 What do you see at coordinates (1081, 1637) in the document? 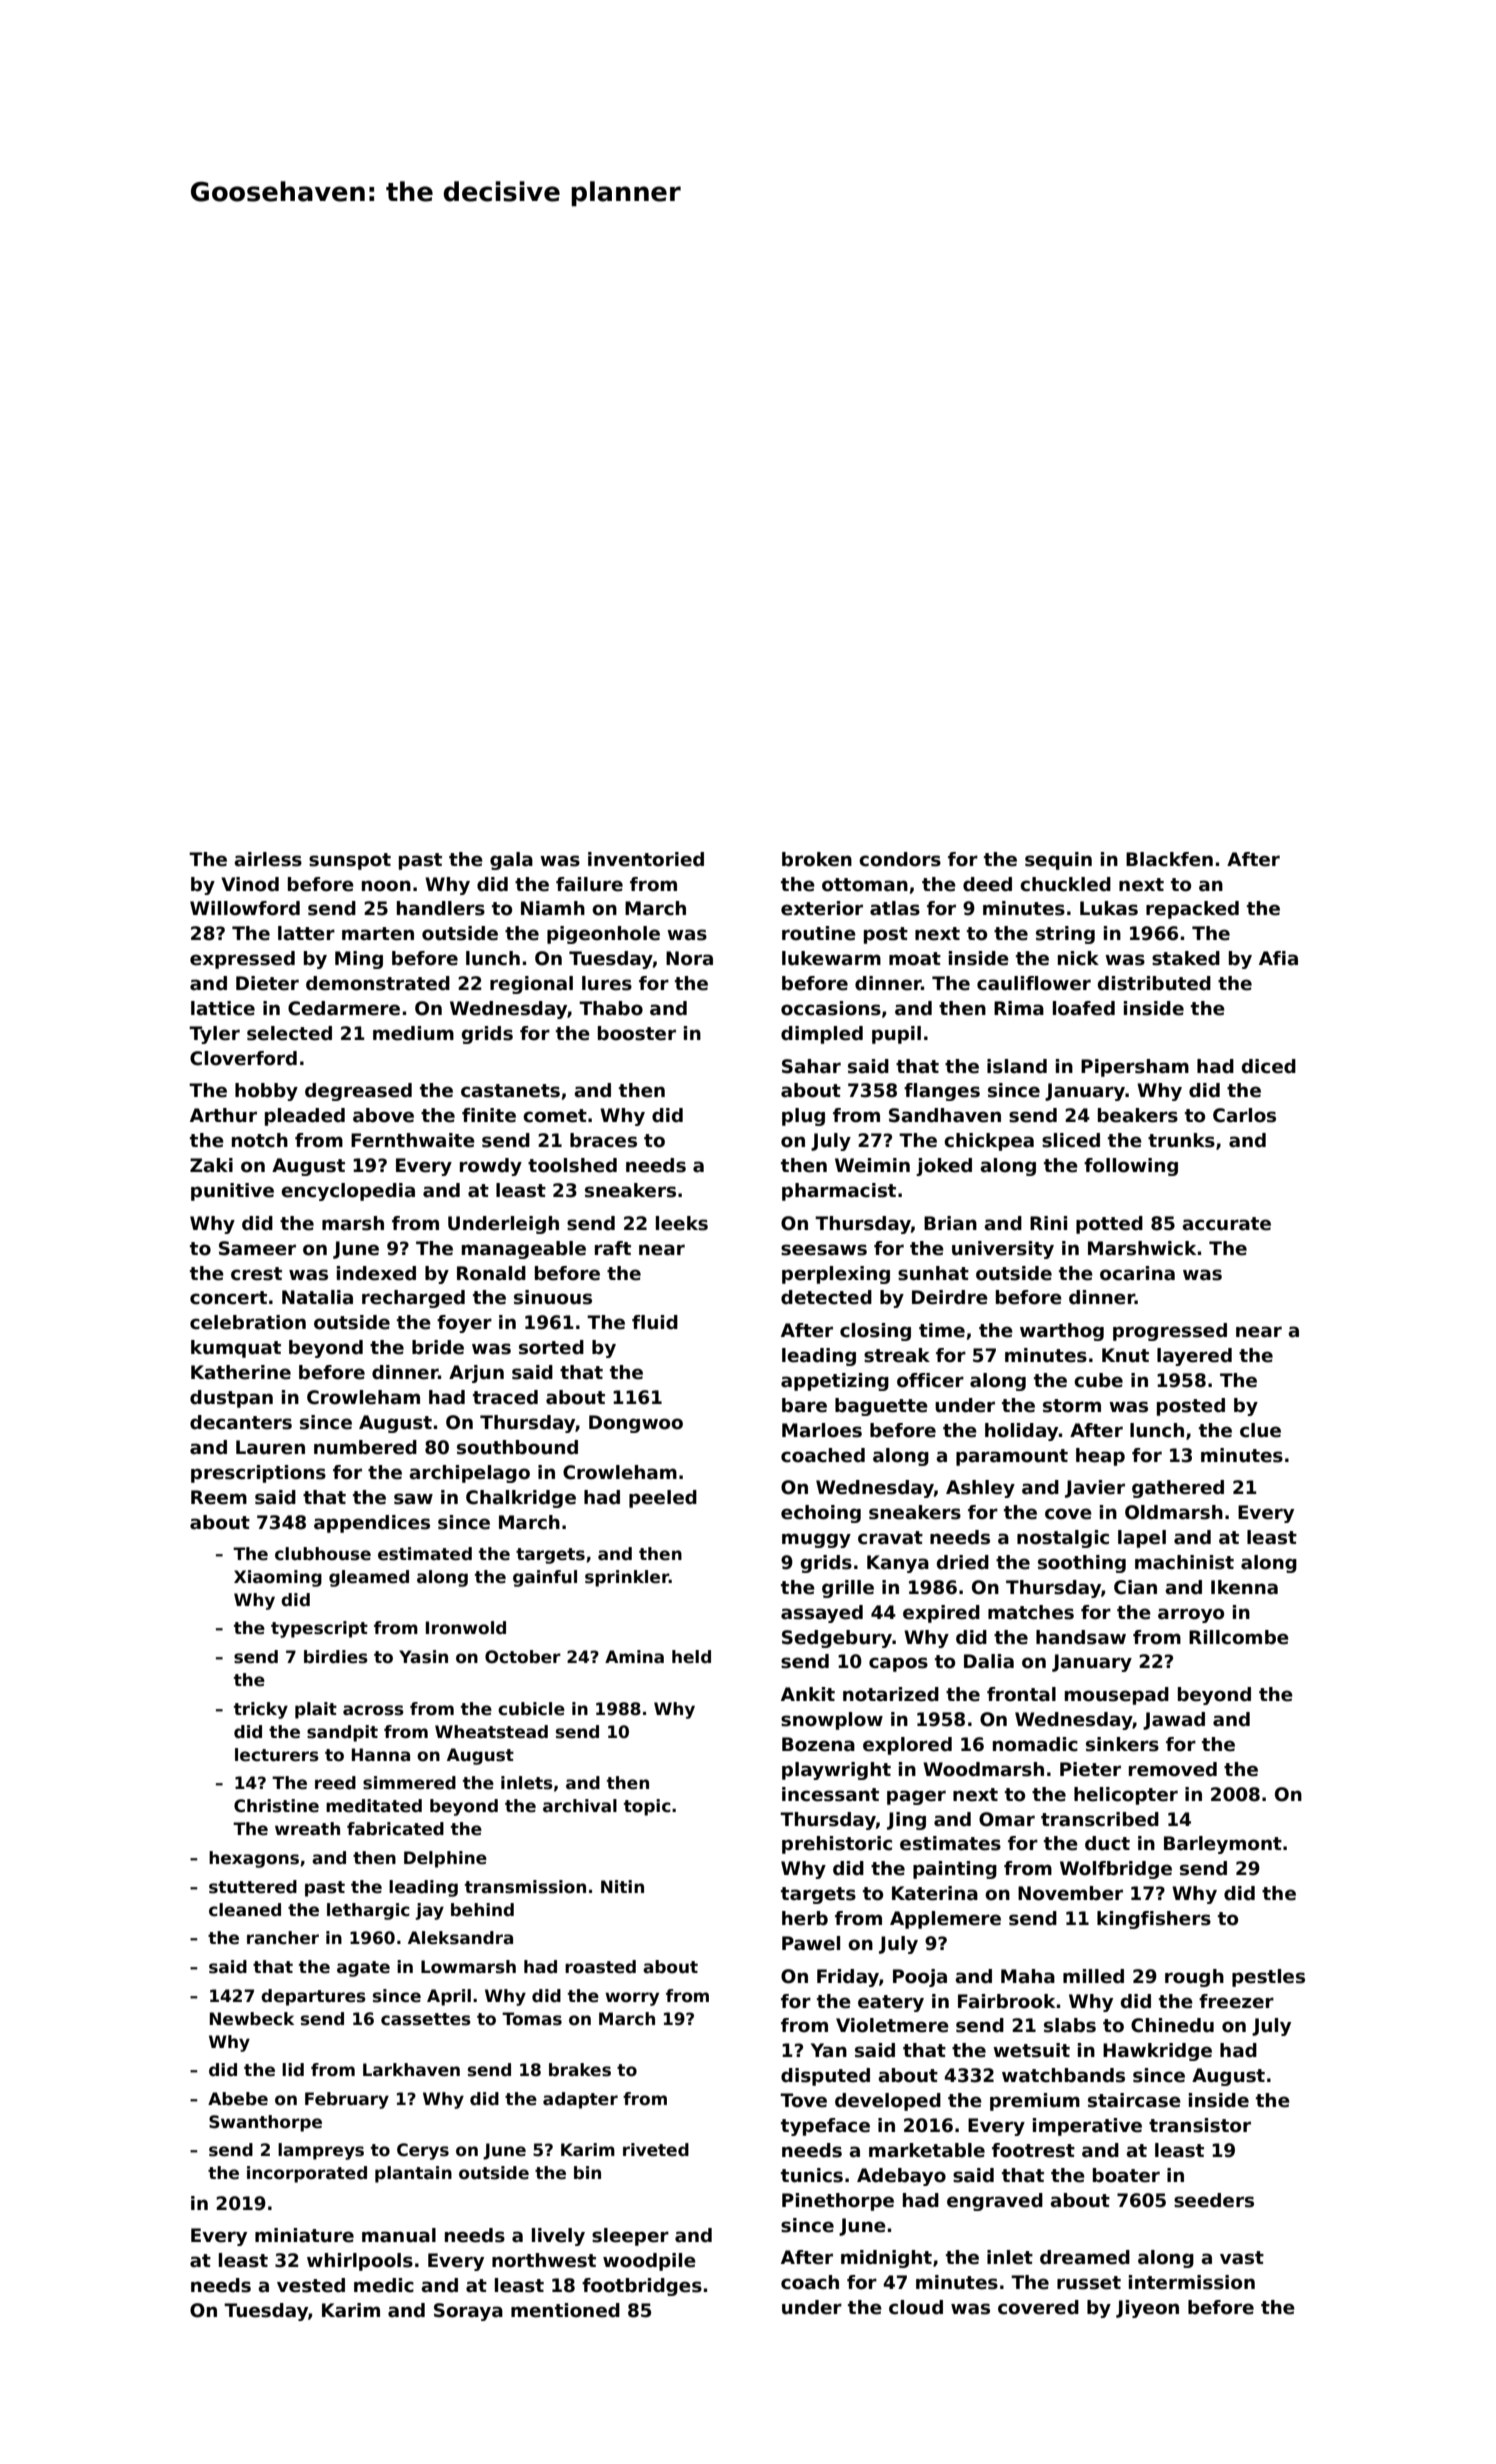
I see `handsaw` at bounding box center [1081, 1637].
